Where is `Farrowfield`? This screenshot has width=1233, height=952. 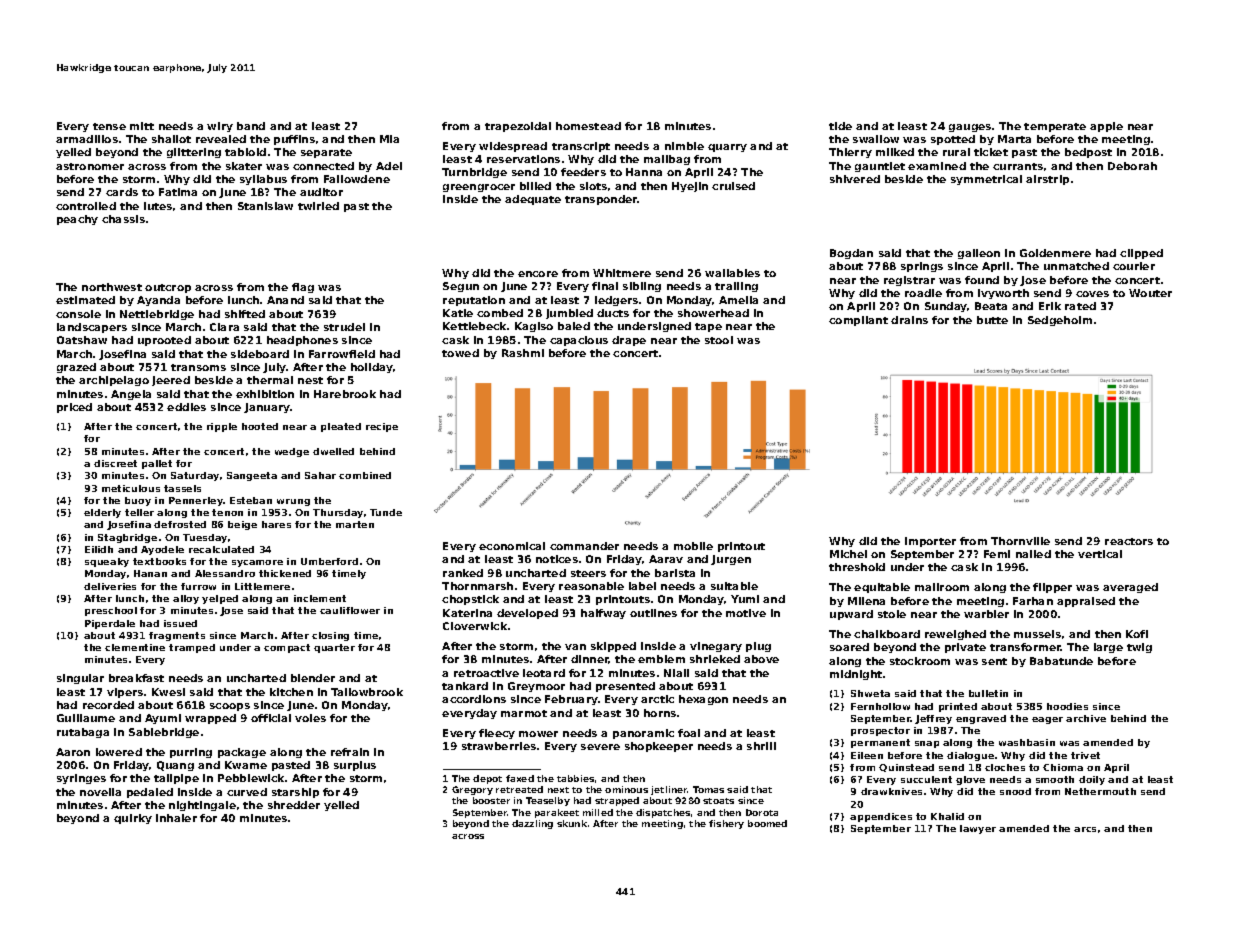 Farrowfield is located at coordinates (342, 354).
